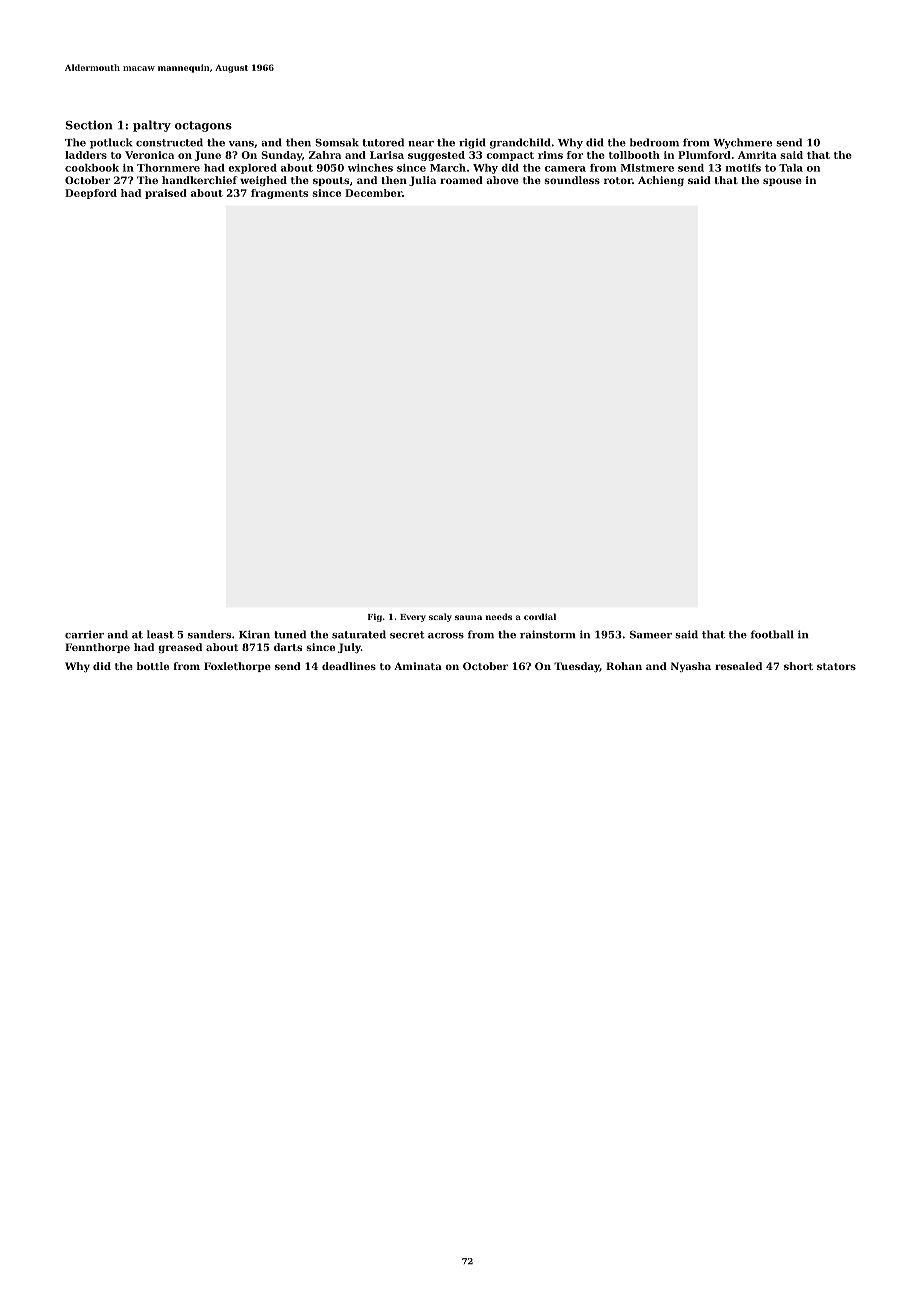 This screenshot has width=924, height=1308. I want to click on vans, so click(241, 144).
